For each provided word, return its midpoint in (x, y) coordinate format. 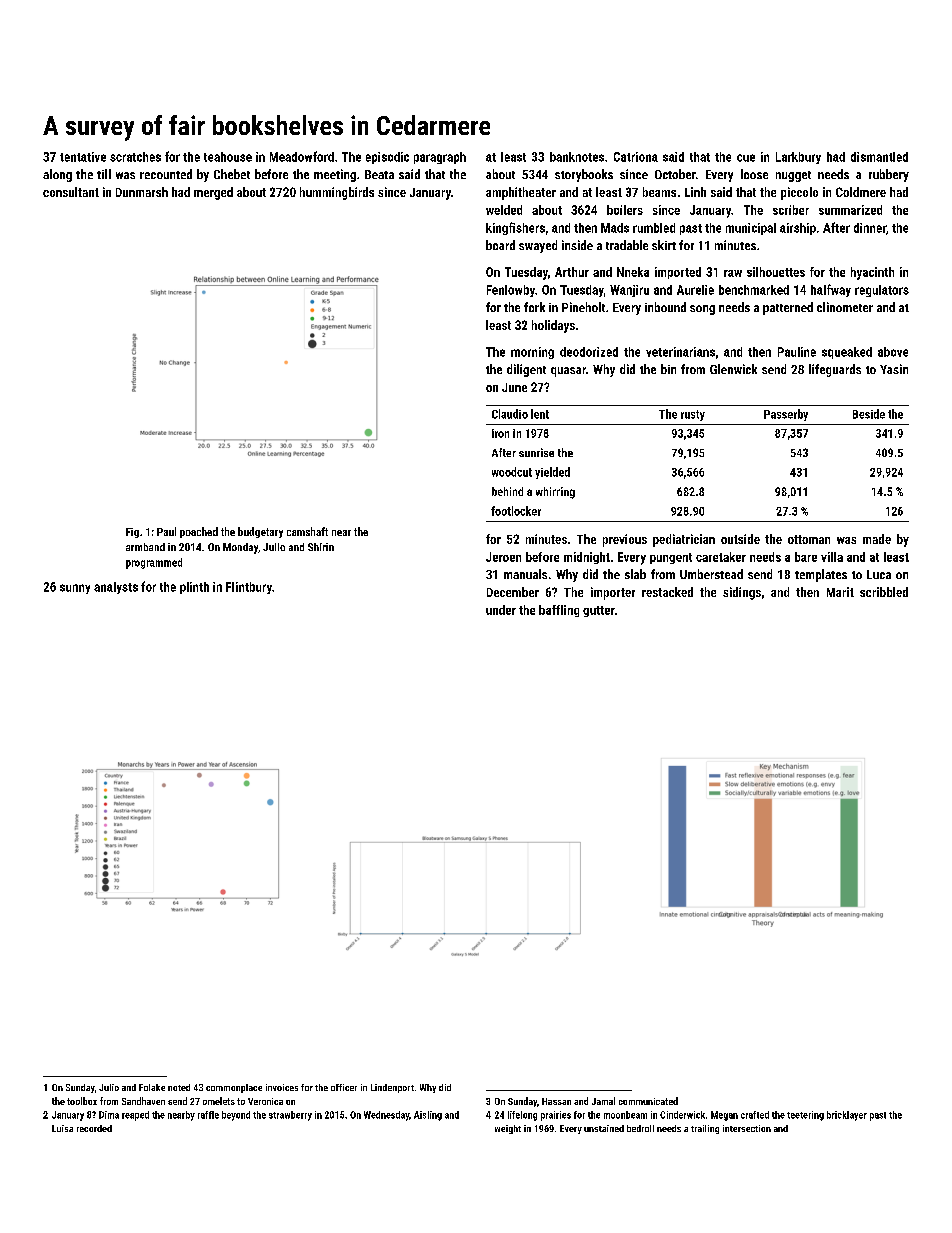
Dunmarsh (142, 192)
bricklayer (847, 1116)
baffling (559, 611)
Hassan (556, 1101)
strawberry (290, 1116)
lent (540, 414)
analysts (116, 588)
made (877, 539)
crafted (755, 1115)
